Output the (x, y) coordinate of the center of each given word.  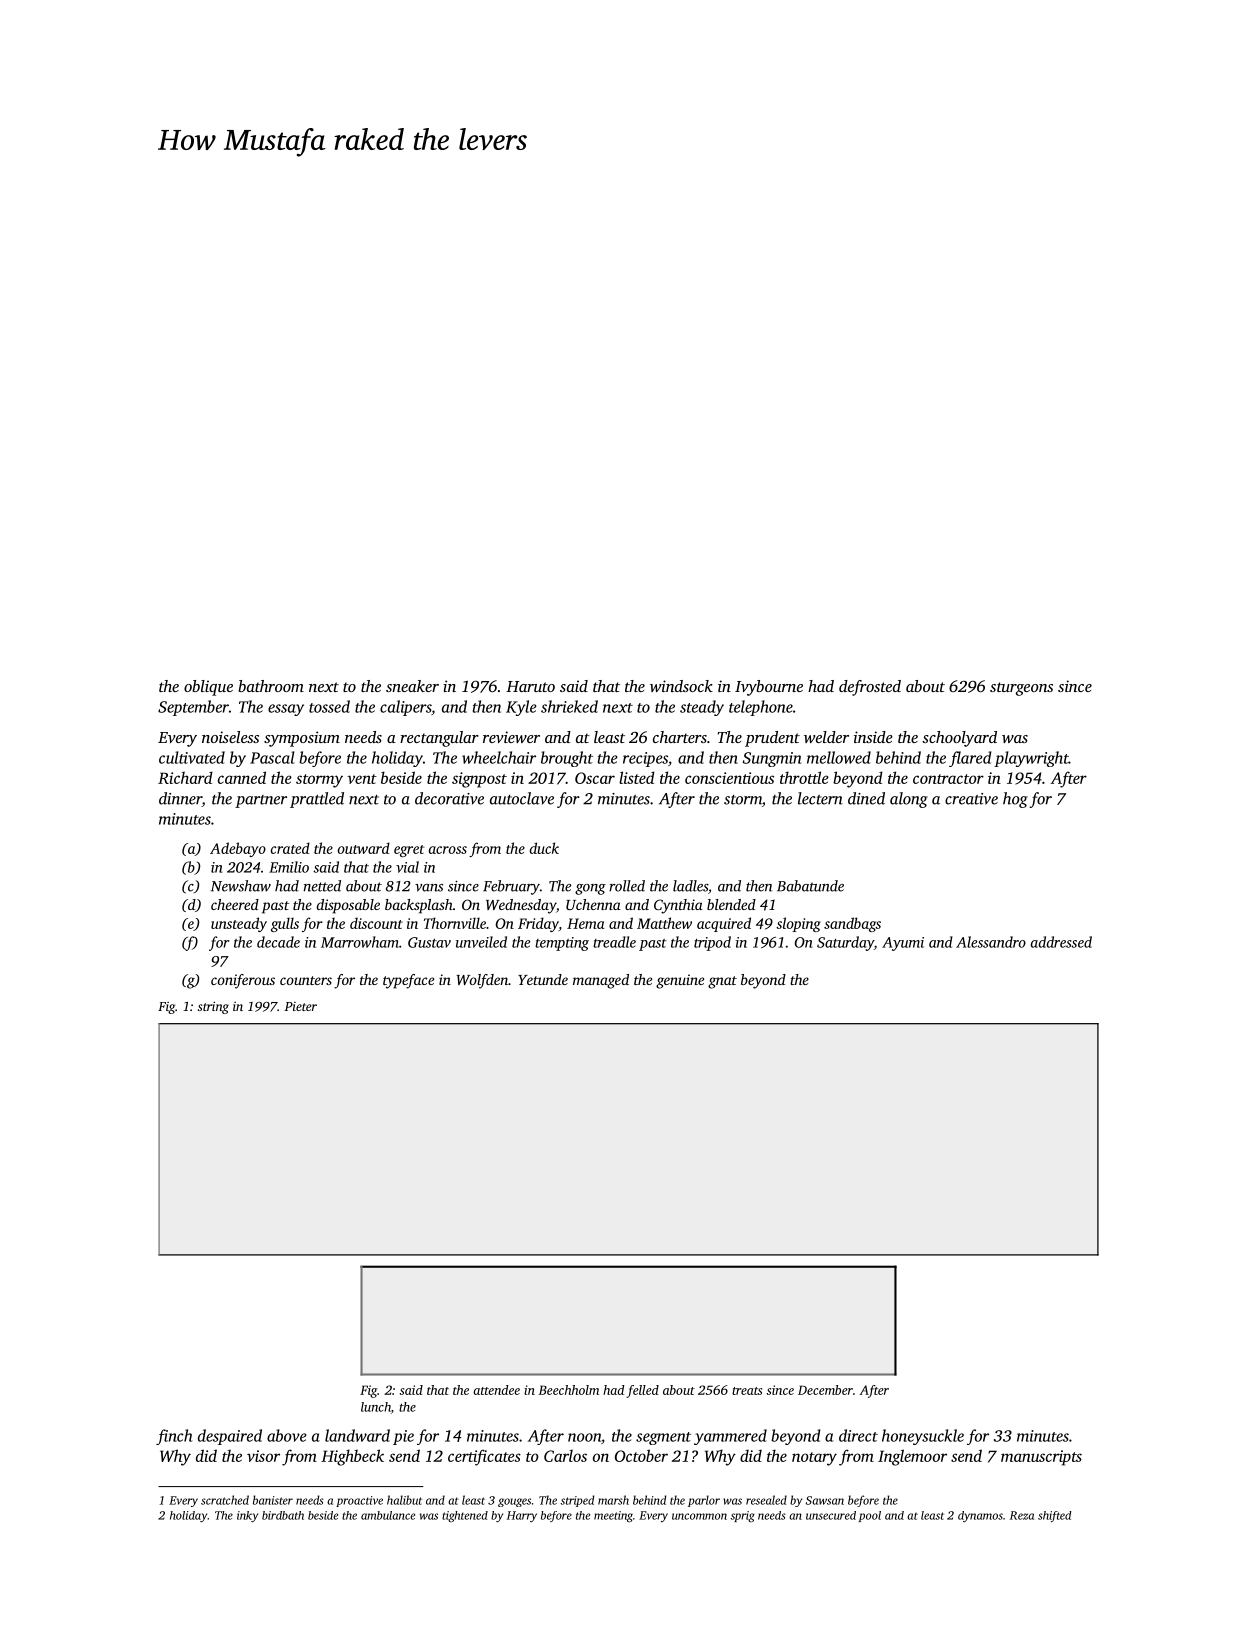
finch (174, 1437)
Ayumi (903, 944)
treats (747, 1391)
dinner (180, 799)
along (909, 800)
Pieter (300, 1006)
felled (642, 1391)
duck (544, 848)
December (825, 1390)
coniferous (243, 981)
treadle (614, 942)
